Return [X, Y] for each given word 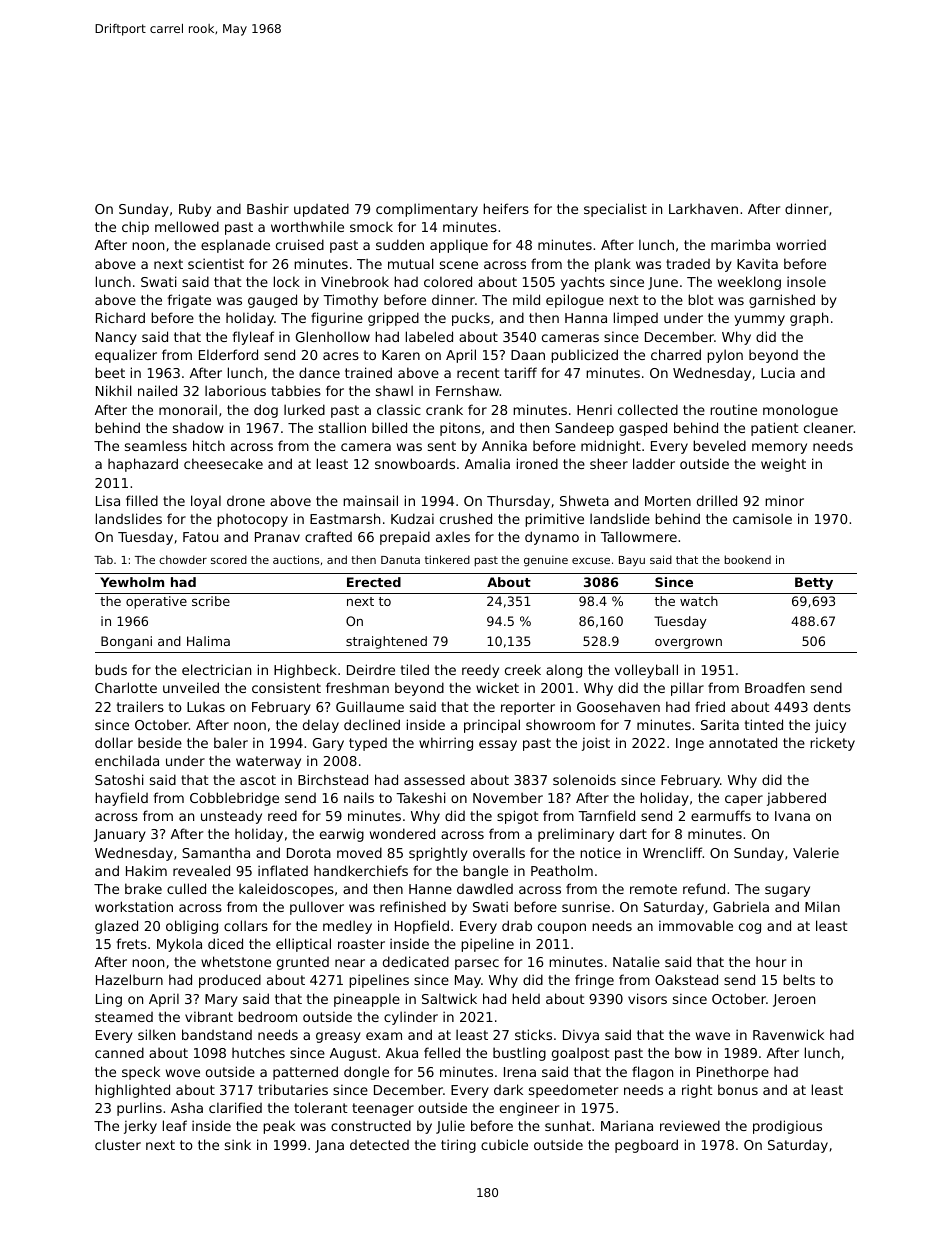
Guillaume [370, 706]
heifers [506, 208]
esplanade [235, 246]
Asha [187, 1107]
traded [688, 264]
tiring [458, 1146]
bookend [748, 559]
